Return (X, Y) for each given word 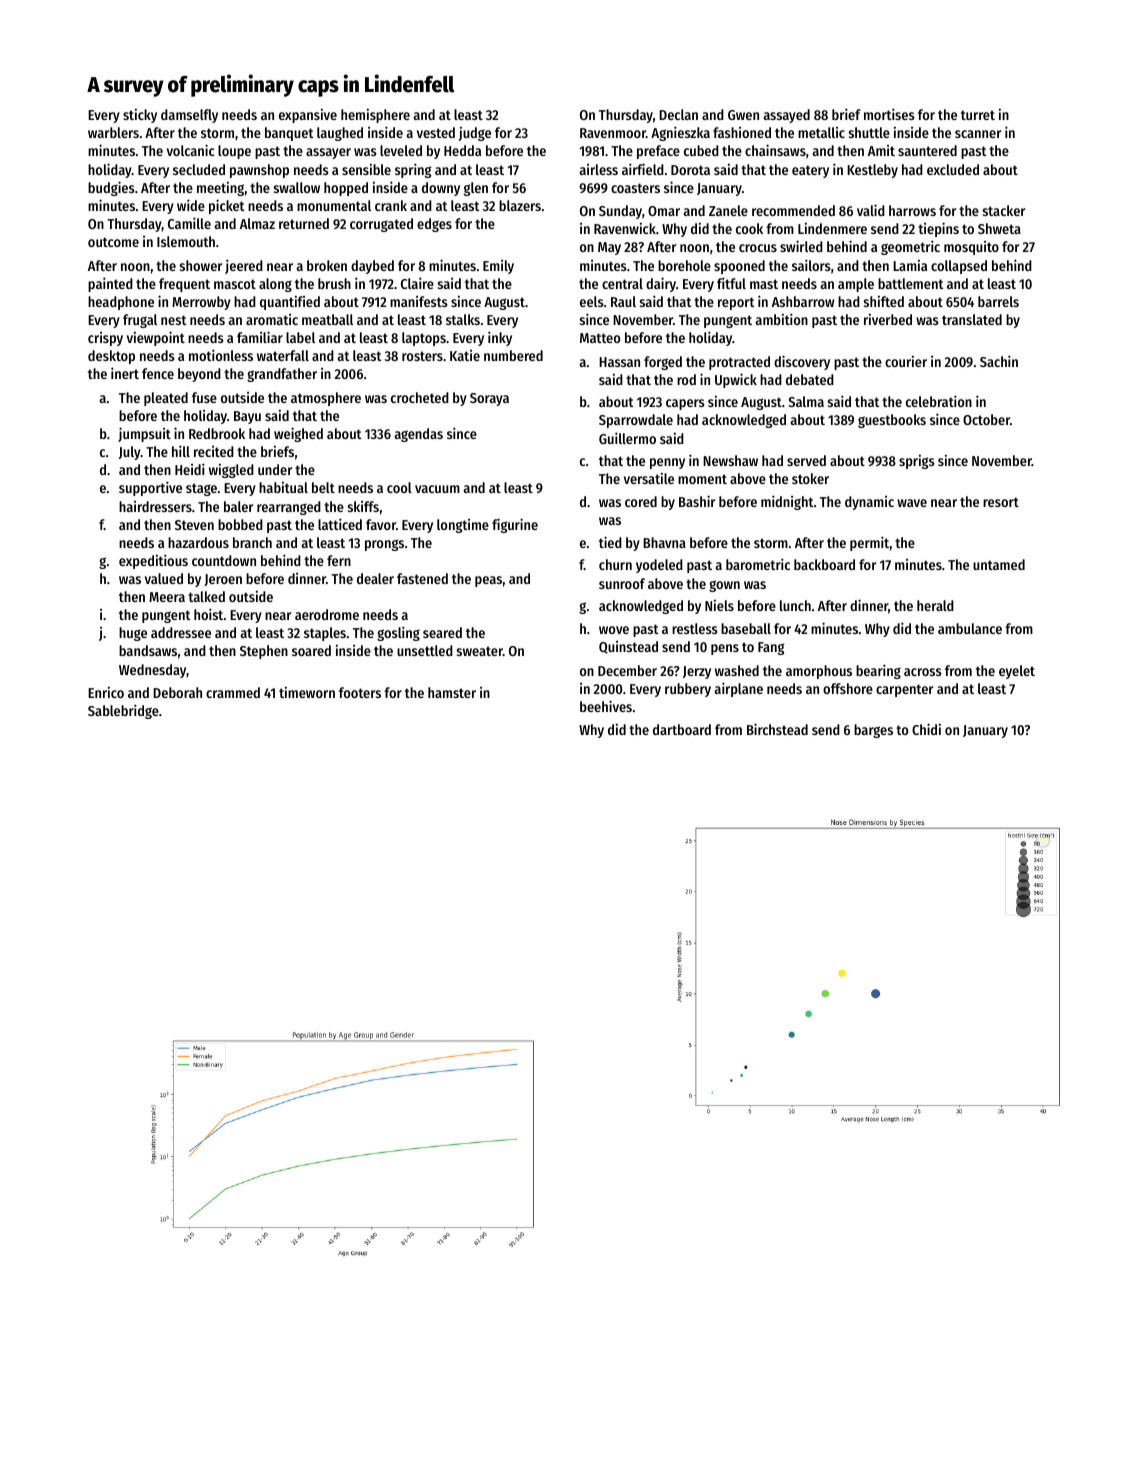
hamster (452, 692)
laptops (424, 339)
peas (488, 581)
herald (935, 605)
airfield (643, 169)
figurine (515, 525)
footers (360, 692)
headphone (121, 303)
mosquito (971, 248)
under (275, 469)
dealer (375, 578)
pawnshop (259, 171)
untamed (999, 564)
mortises (889, 114)
